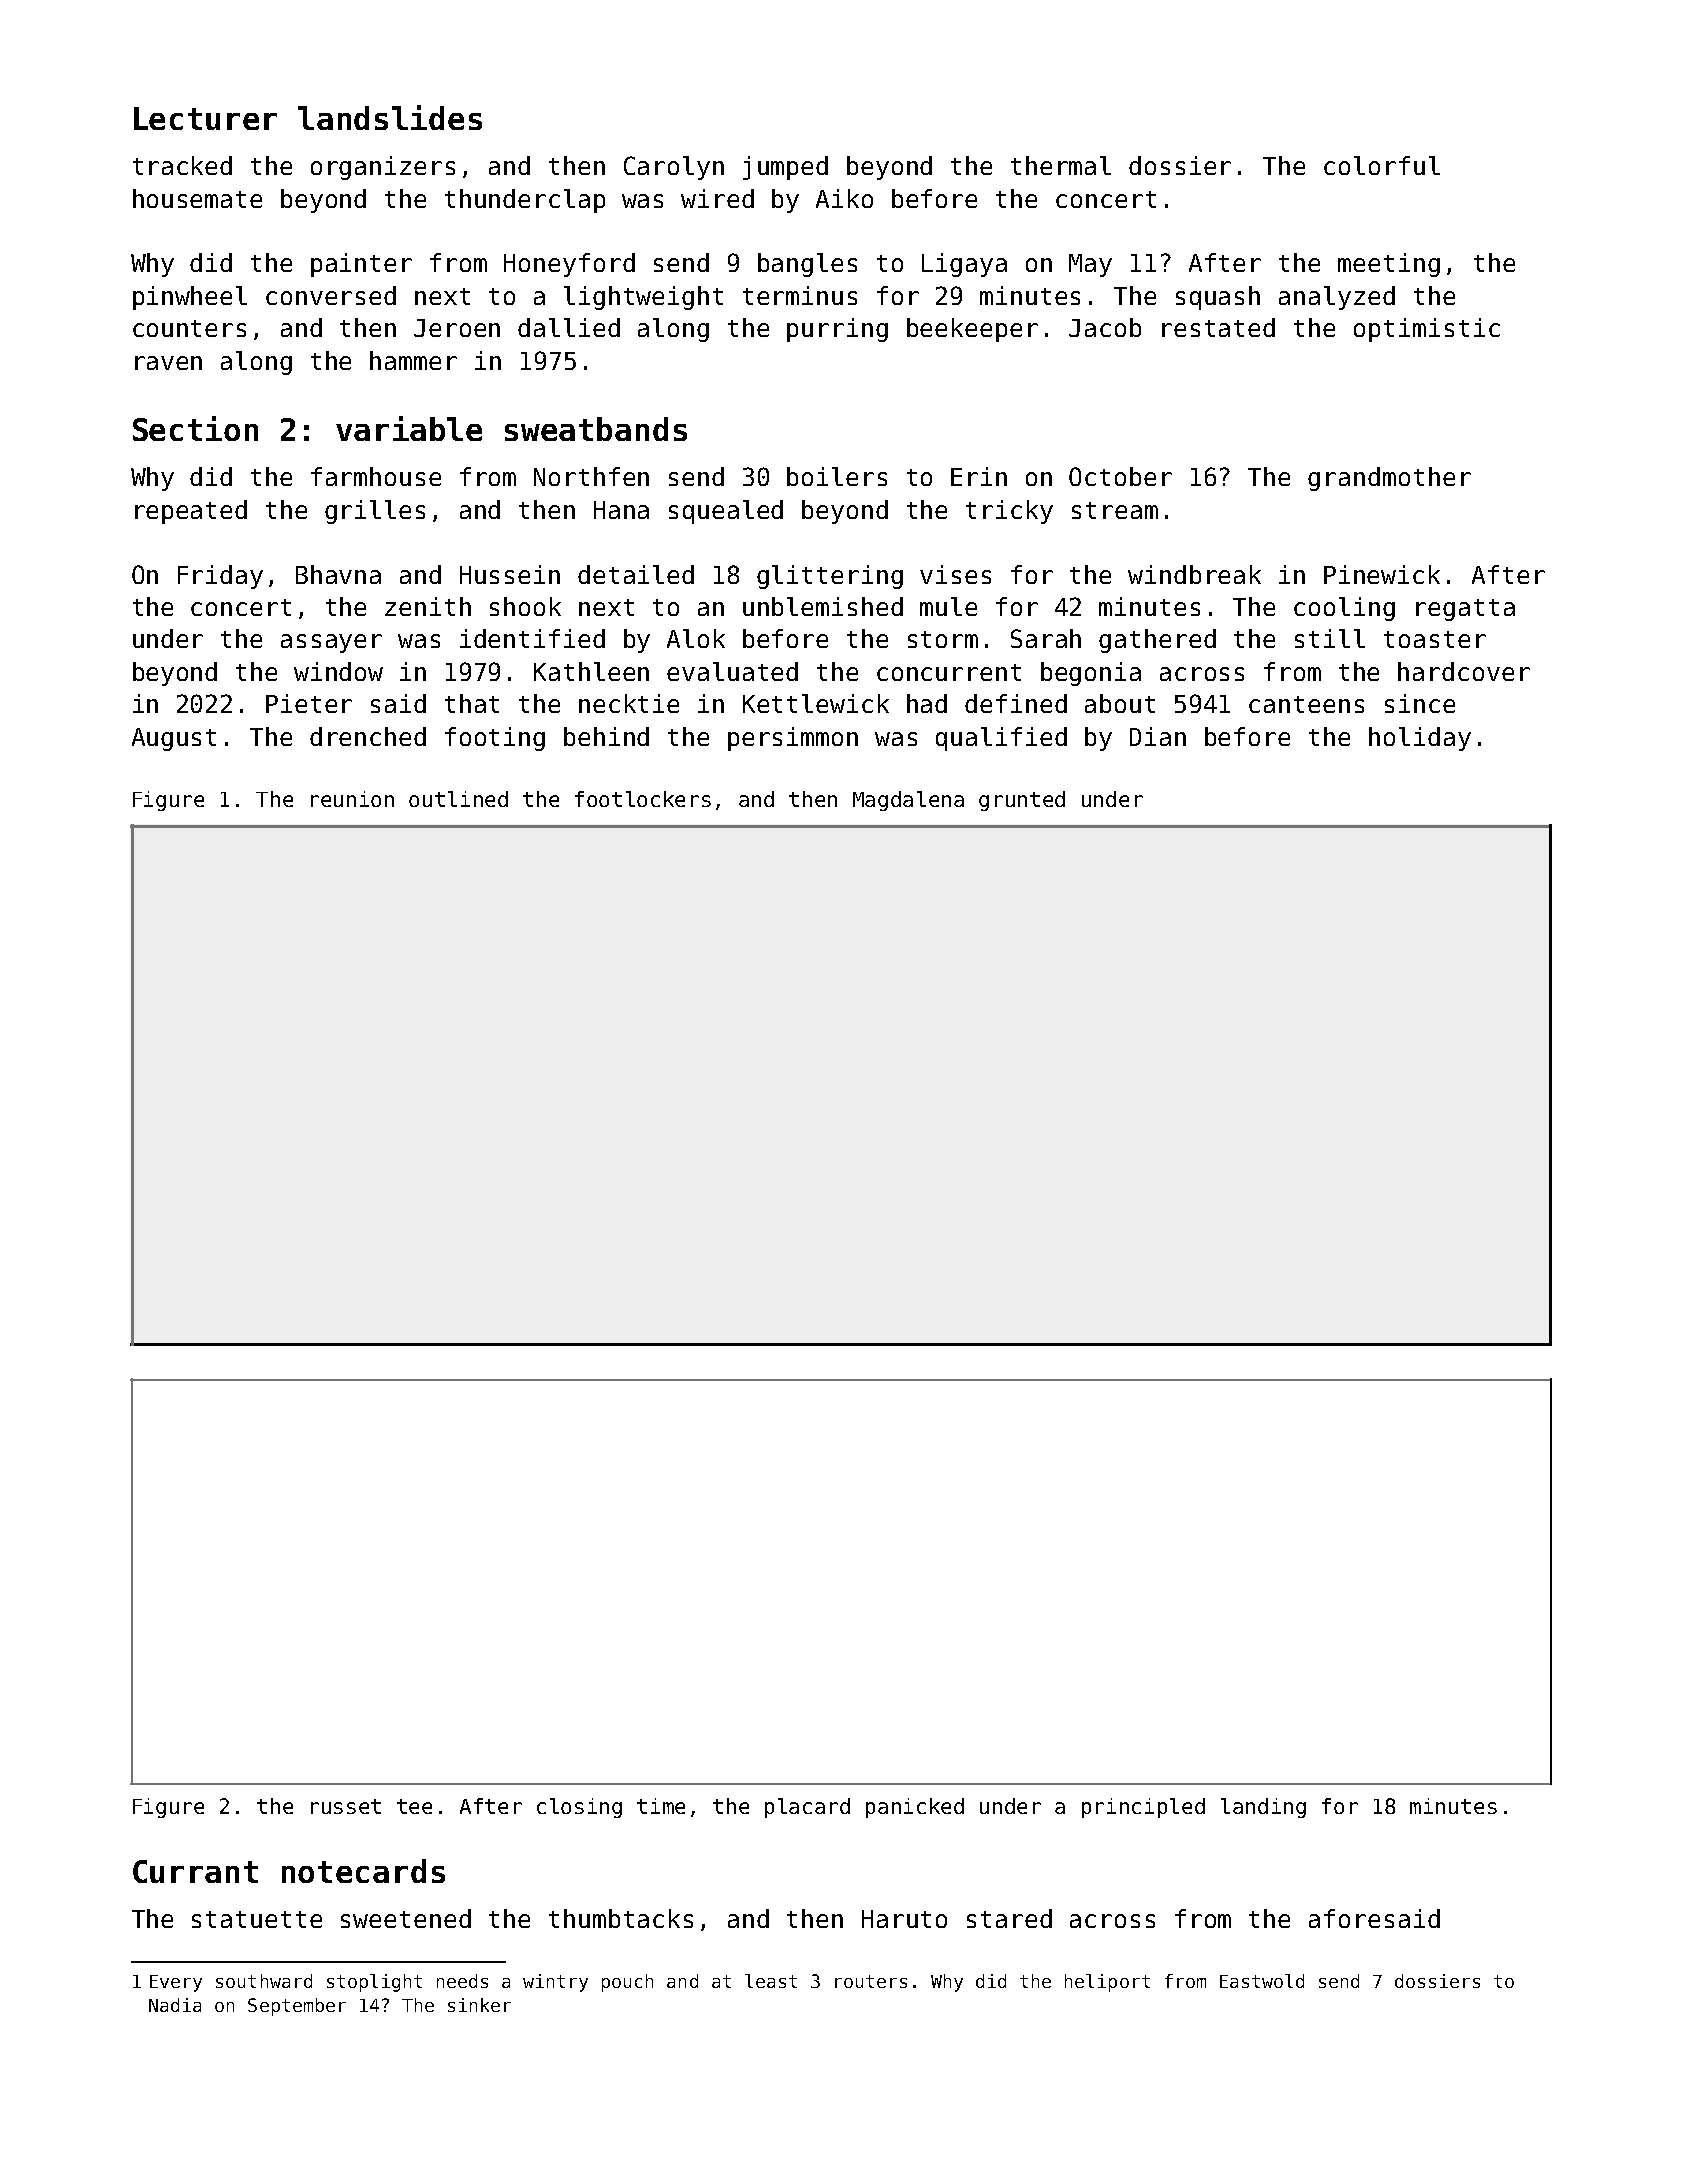 This screenshot has height=2178, width=1683. What do you see at coordinates (190, 298) in the screenshot?
I see `pinwheel` at bounding box center [190, 298].
